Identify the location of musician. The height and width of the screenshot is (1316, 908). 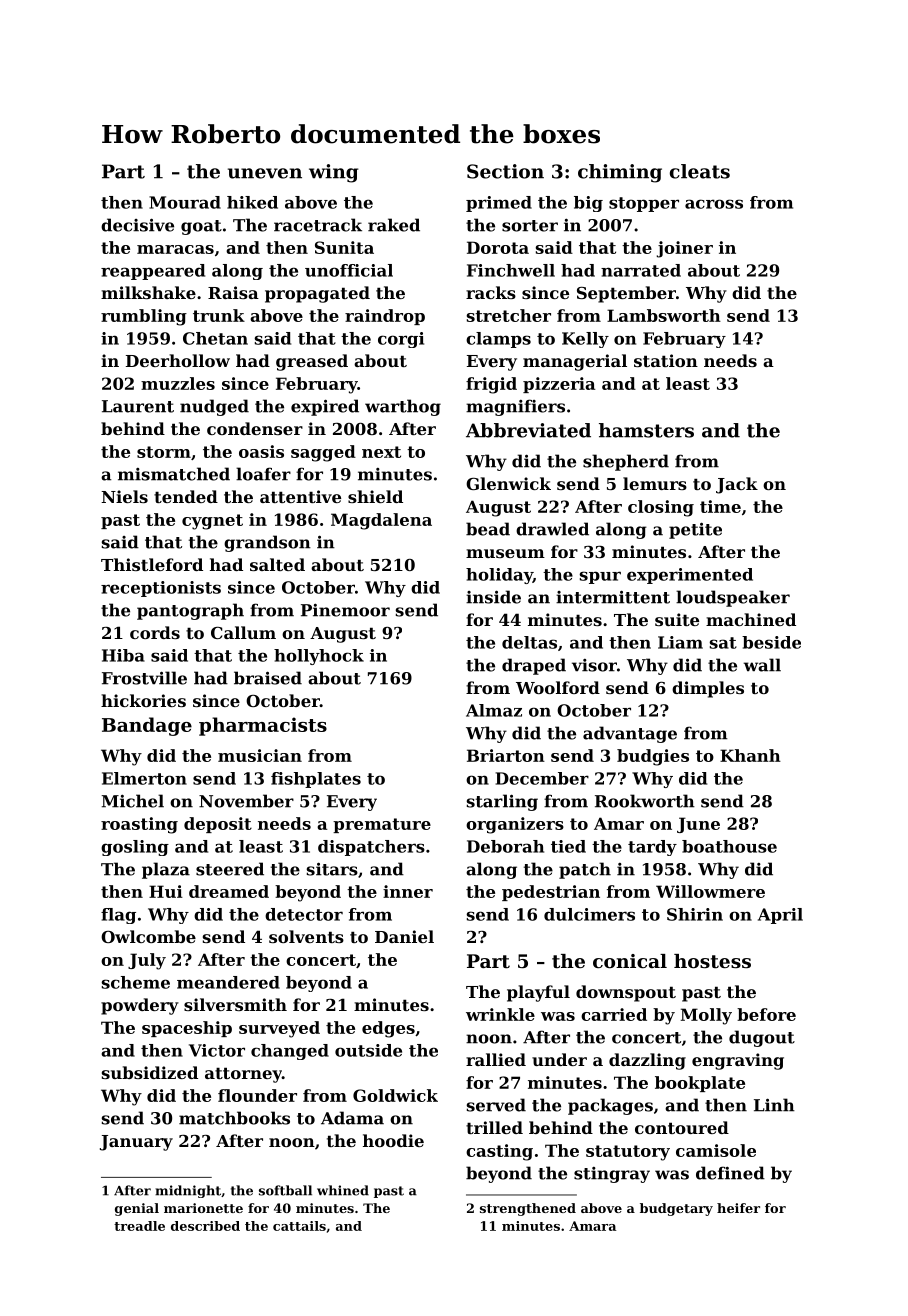
(260, 755).
